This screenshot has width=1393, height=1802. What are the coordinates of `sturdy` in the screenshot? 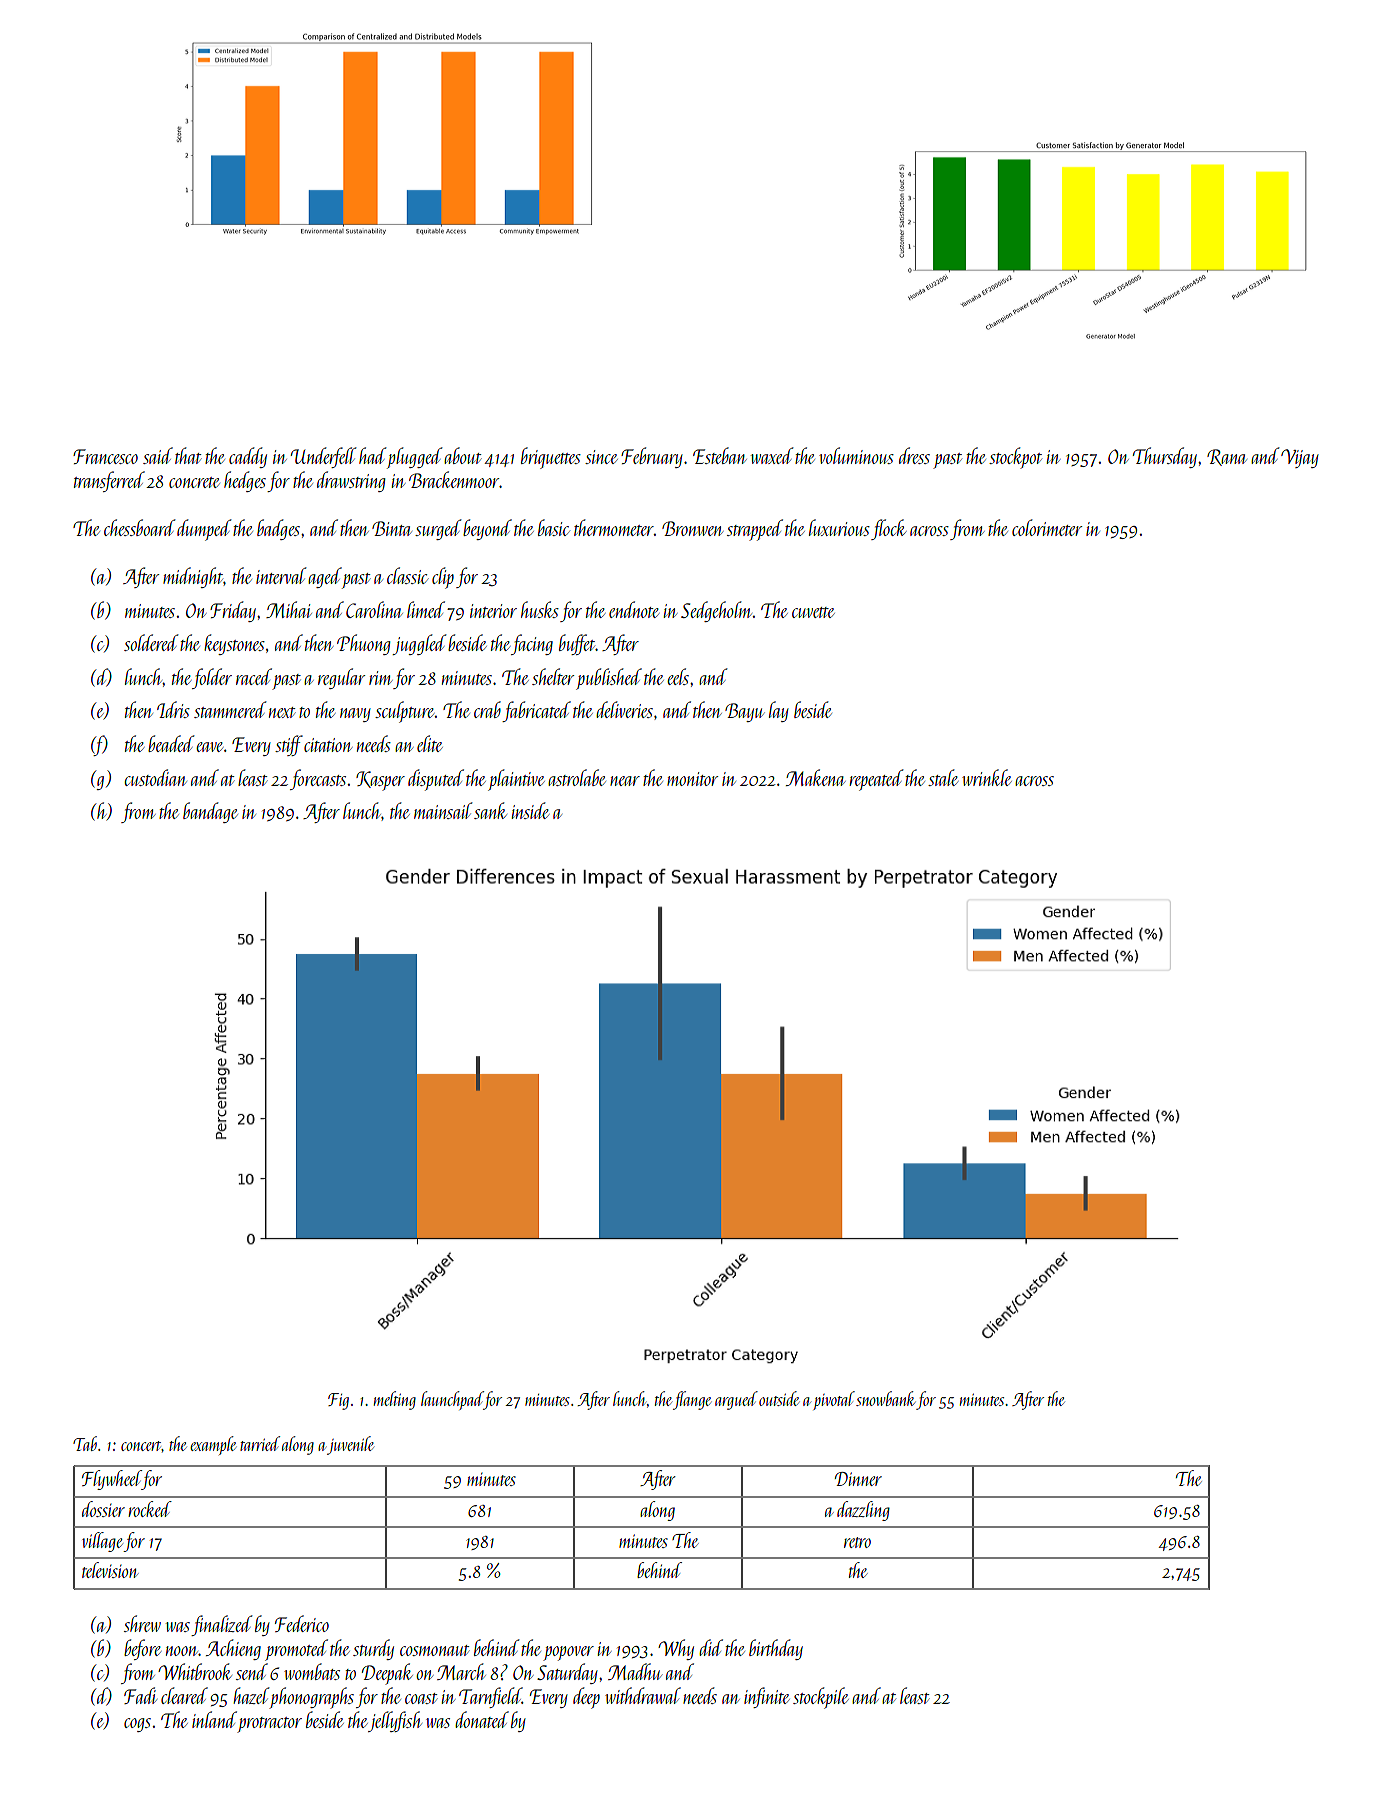 It's located at (373, 1649).
